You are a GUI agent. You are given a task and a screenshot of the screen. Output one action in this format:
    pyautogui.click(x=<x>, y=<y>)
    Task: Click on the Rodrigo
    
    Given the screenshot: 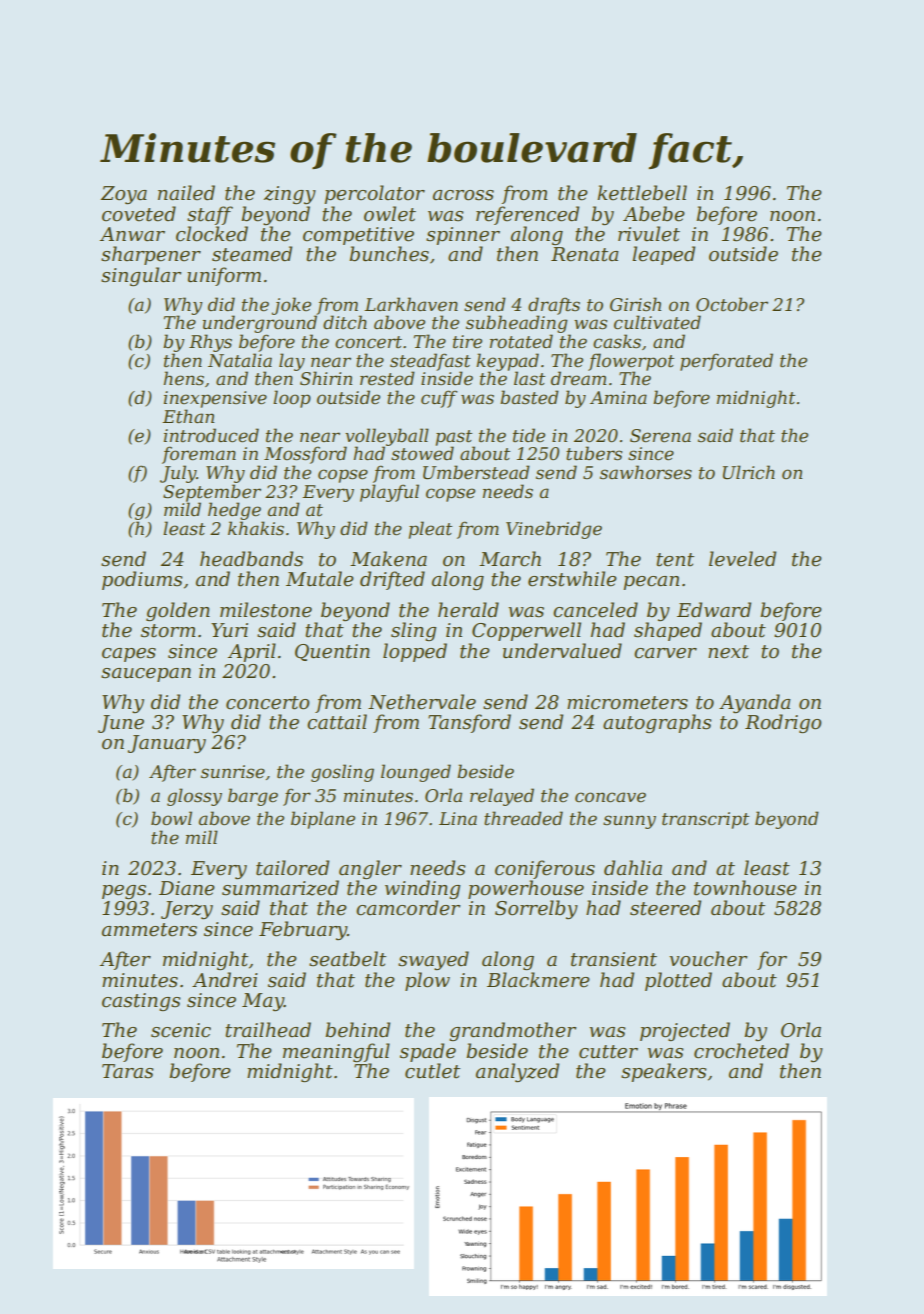 What is the action you would take?
    pyautogui.click(x=783, y=723)
